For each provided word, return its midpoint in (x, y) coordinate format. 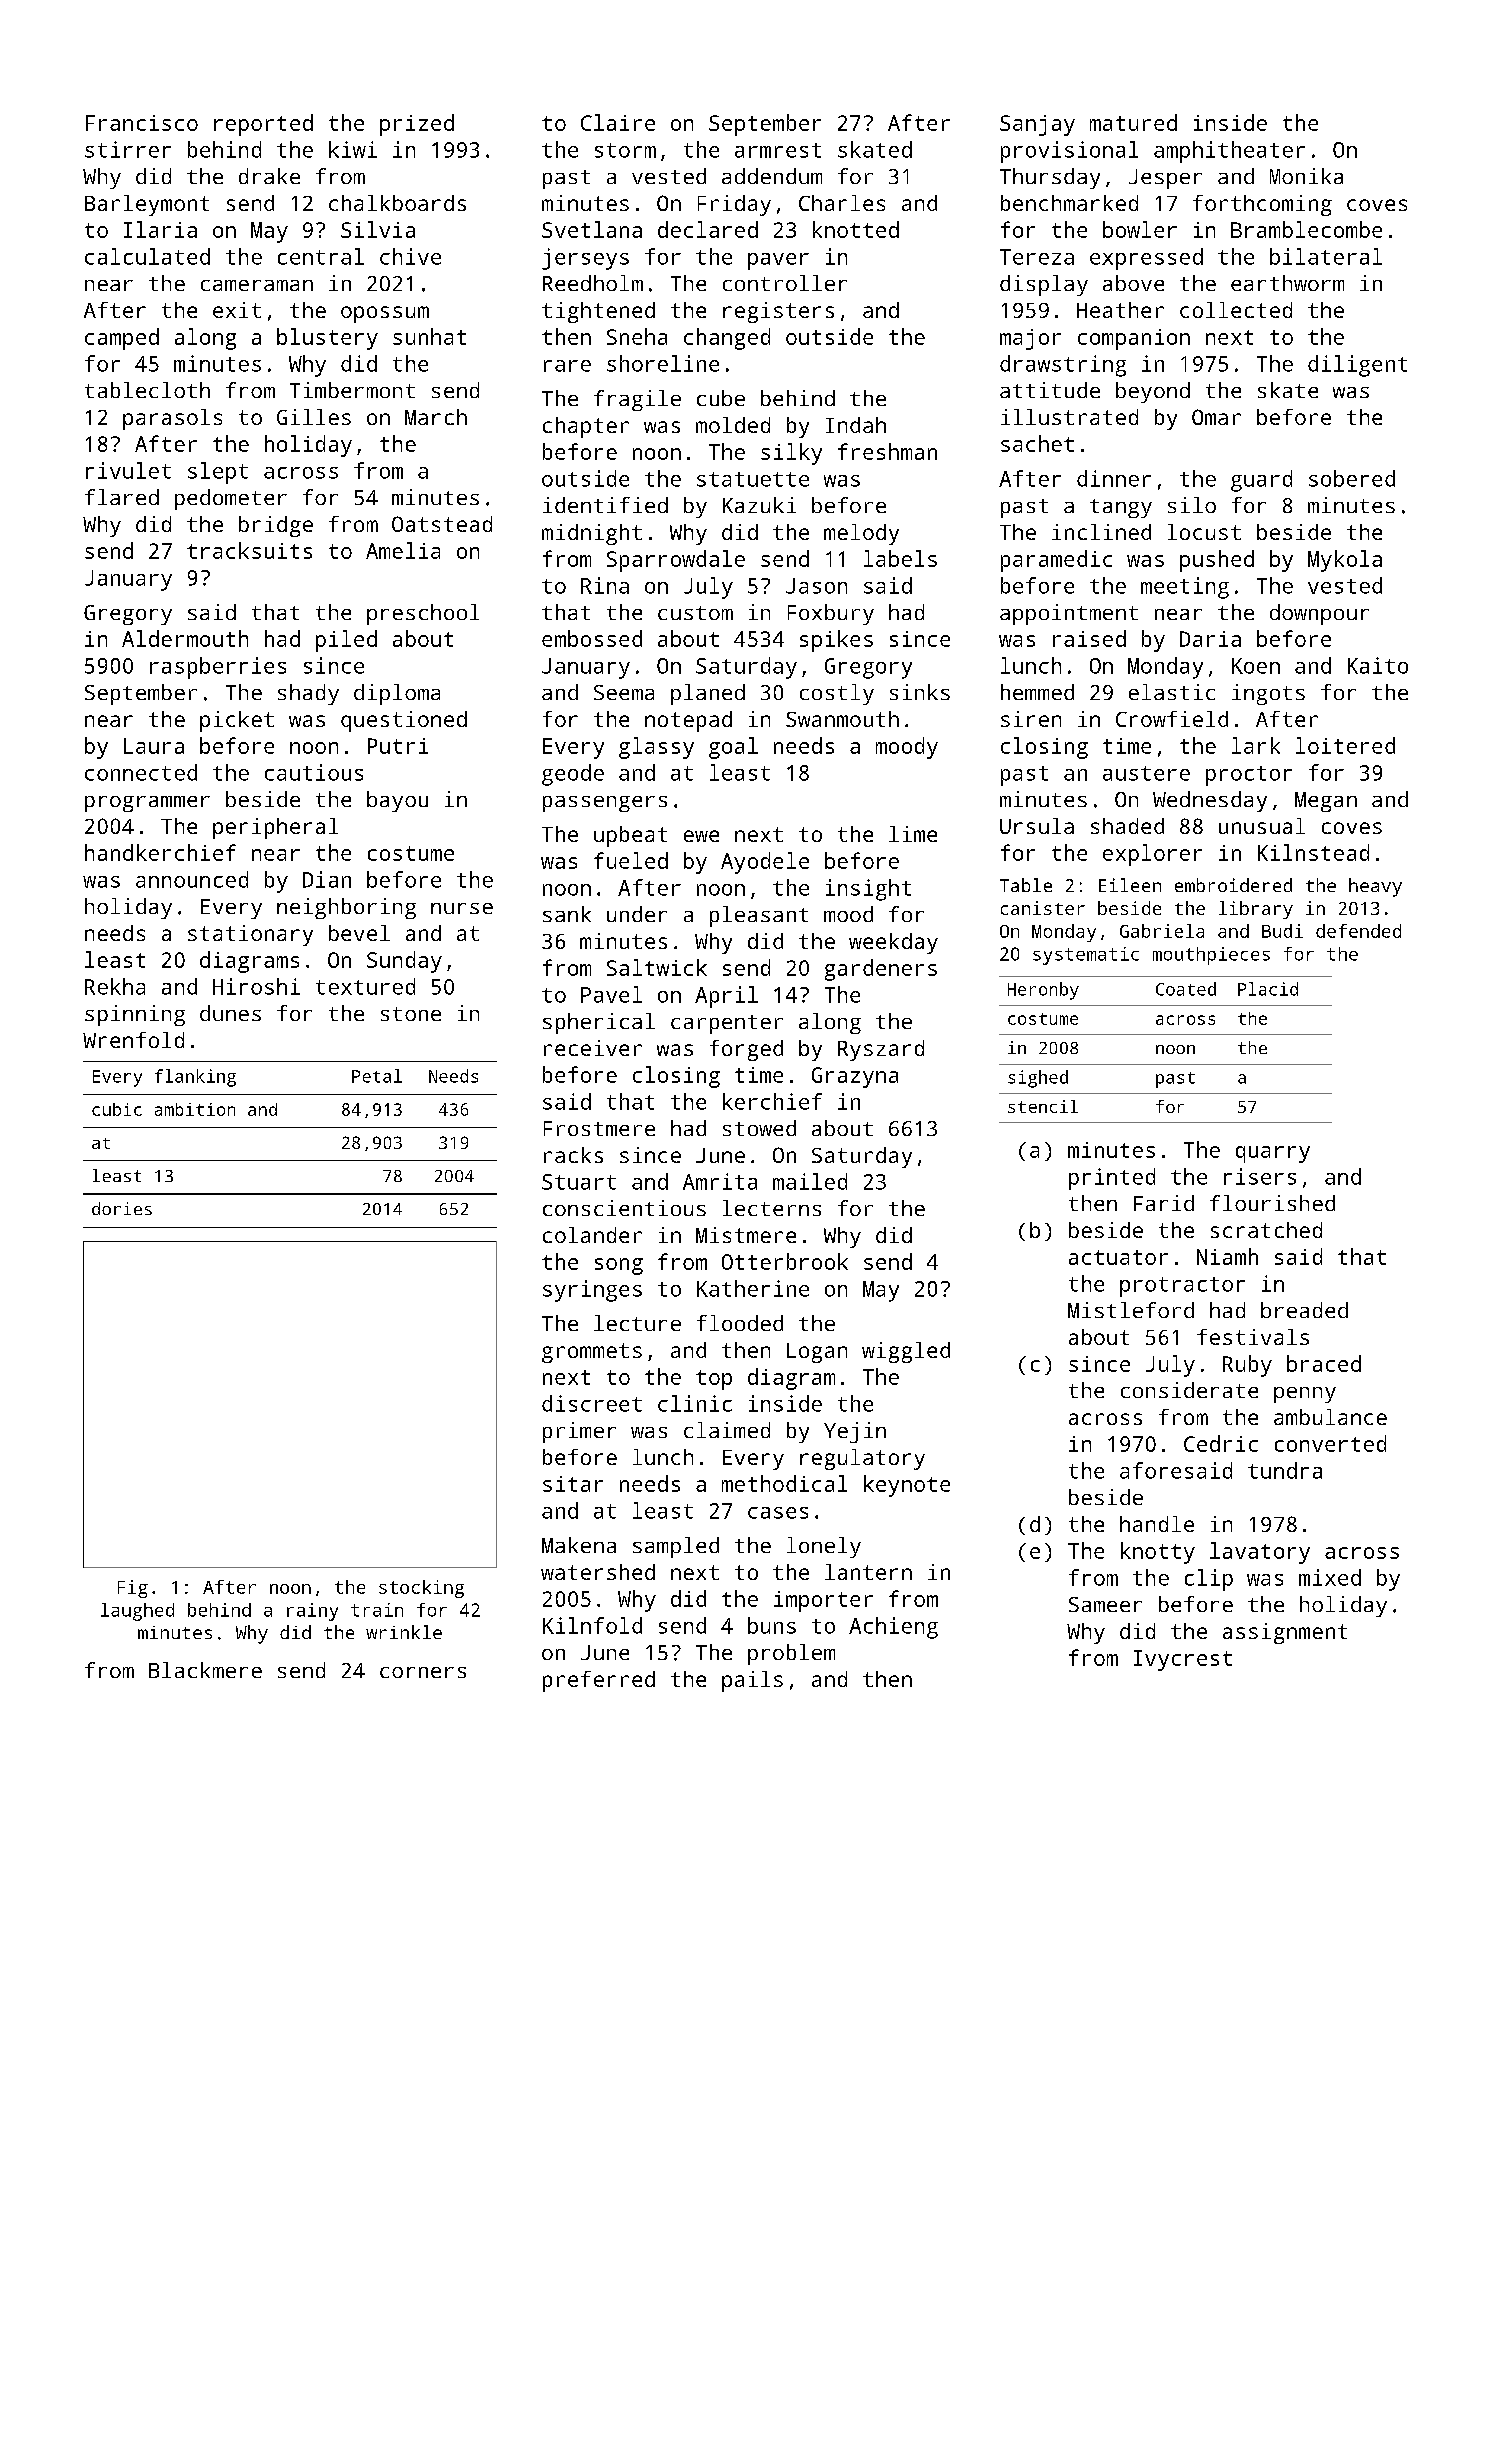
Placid (1268, 989)
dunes (230, 1013)
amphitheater (1229, 152)
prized (417, 125)
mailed (810, 1181)
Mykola (1345, 561)
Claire (618, 122)
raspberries (218, 668)
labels (900, 558)
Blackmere (205, 1670)
